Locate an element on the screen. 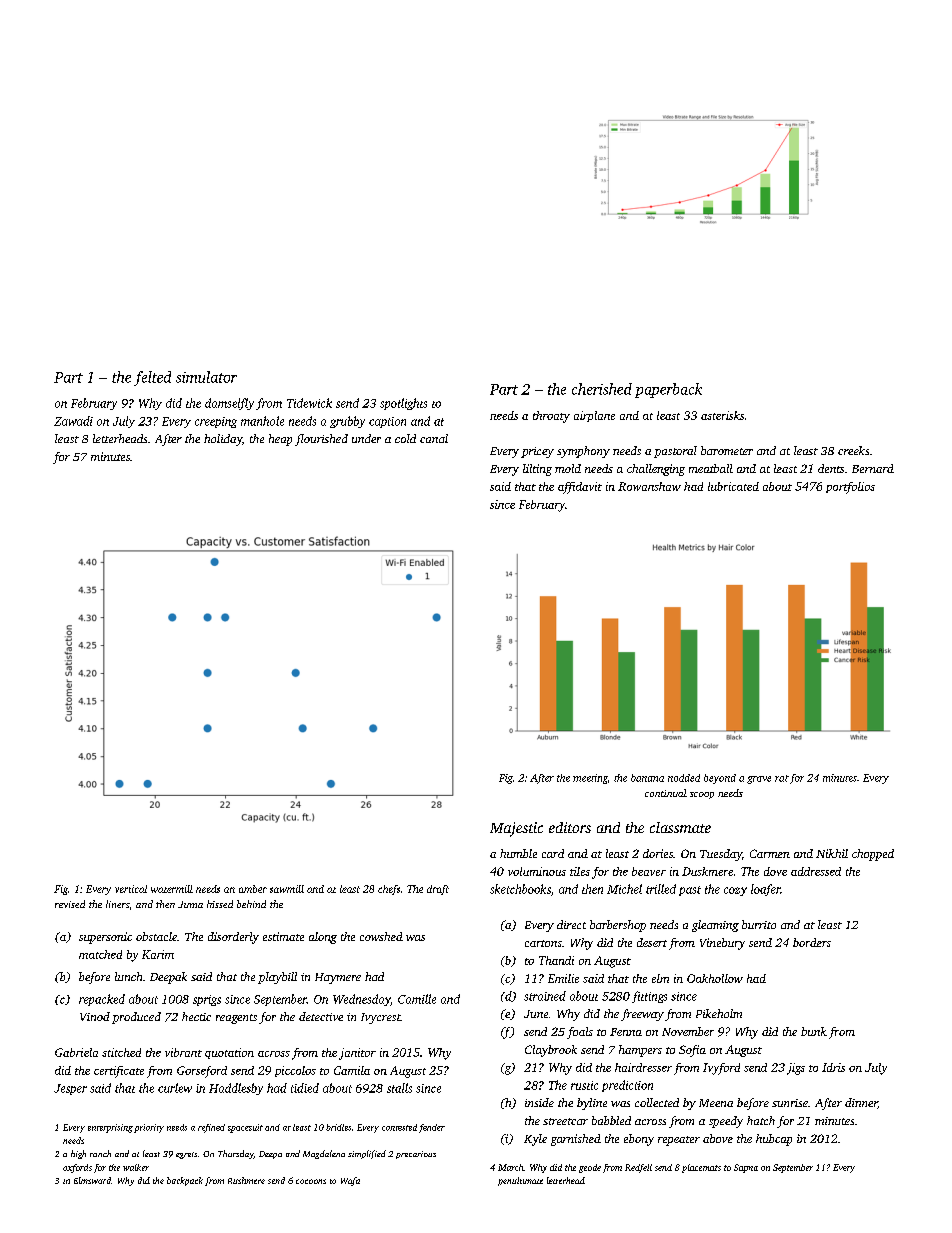  grave is located at coordinates (759, 780).
